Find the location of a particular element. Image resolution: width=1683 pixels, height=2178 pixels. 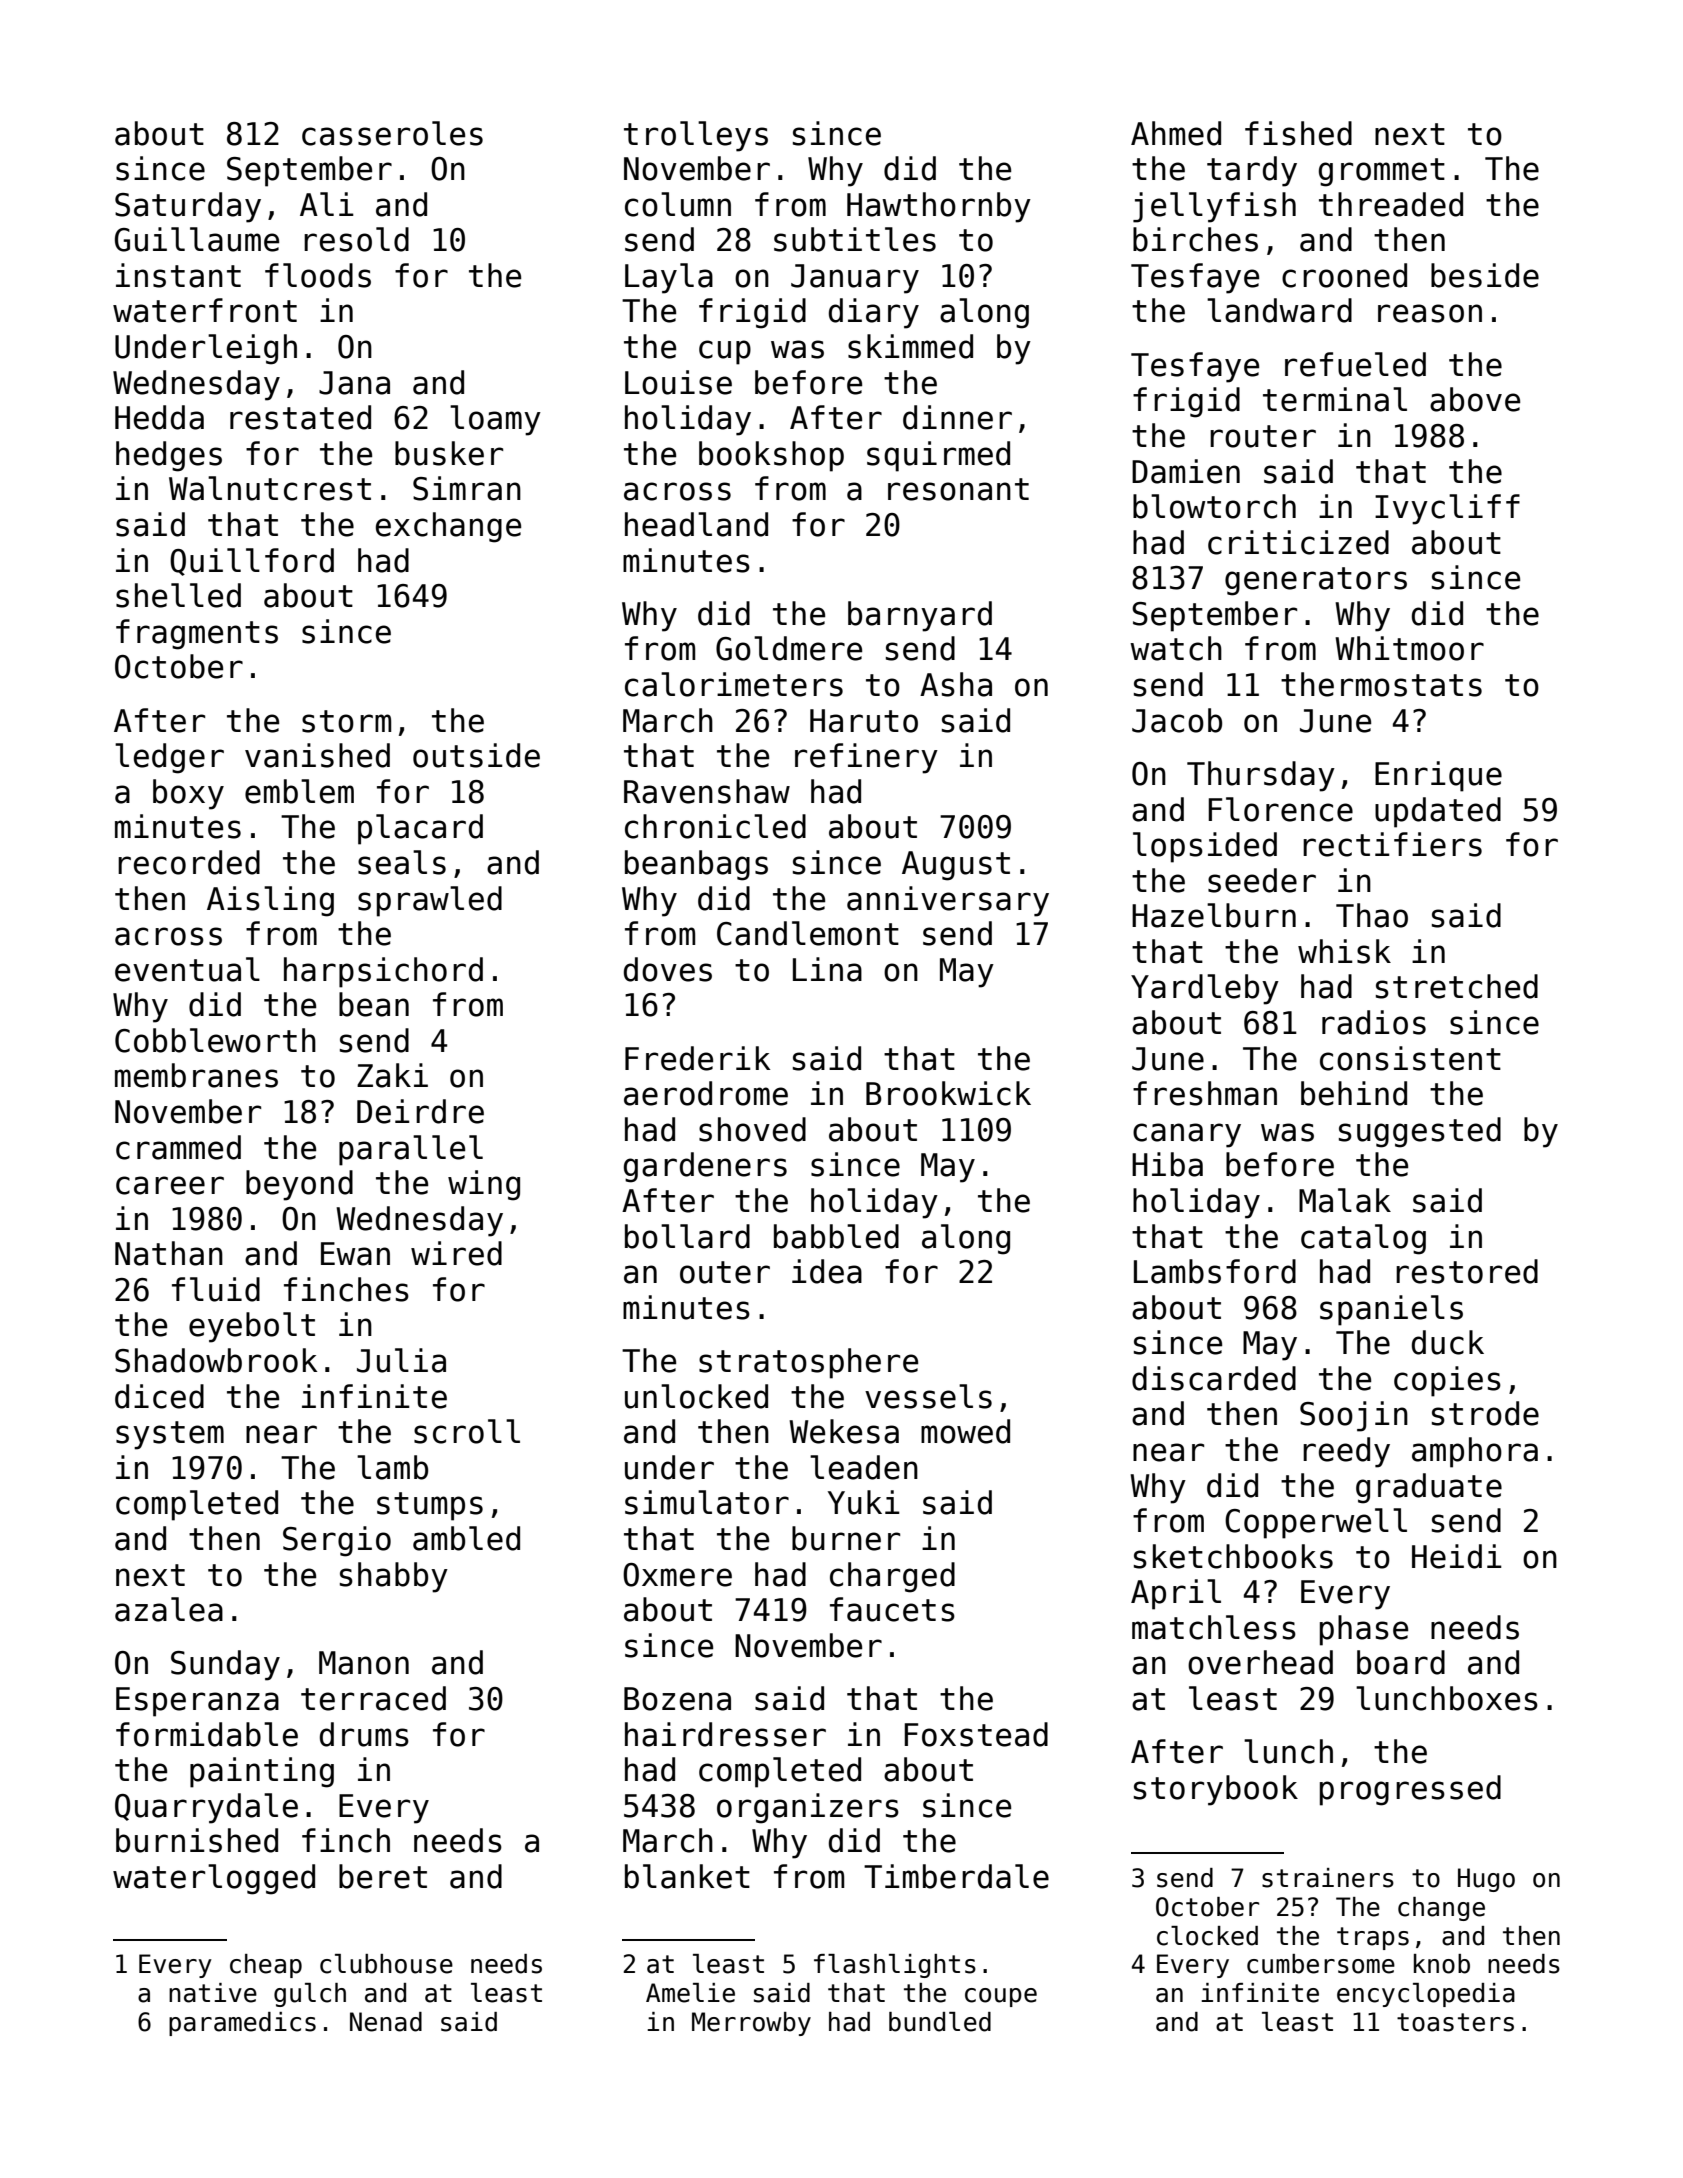

stratosphere is located at coordinates (808, 1363).
